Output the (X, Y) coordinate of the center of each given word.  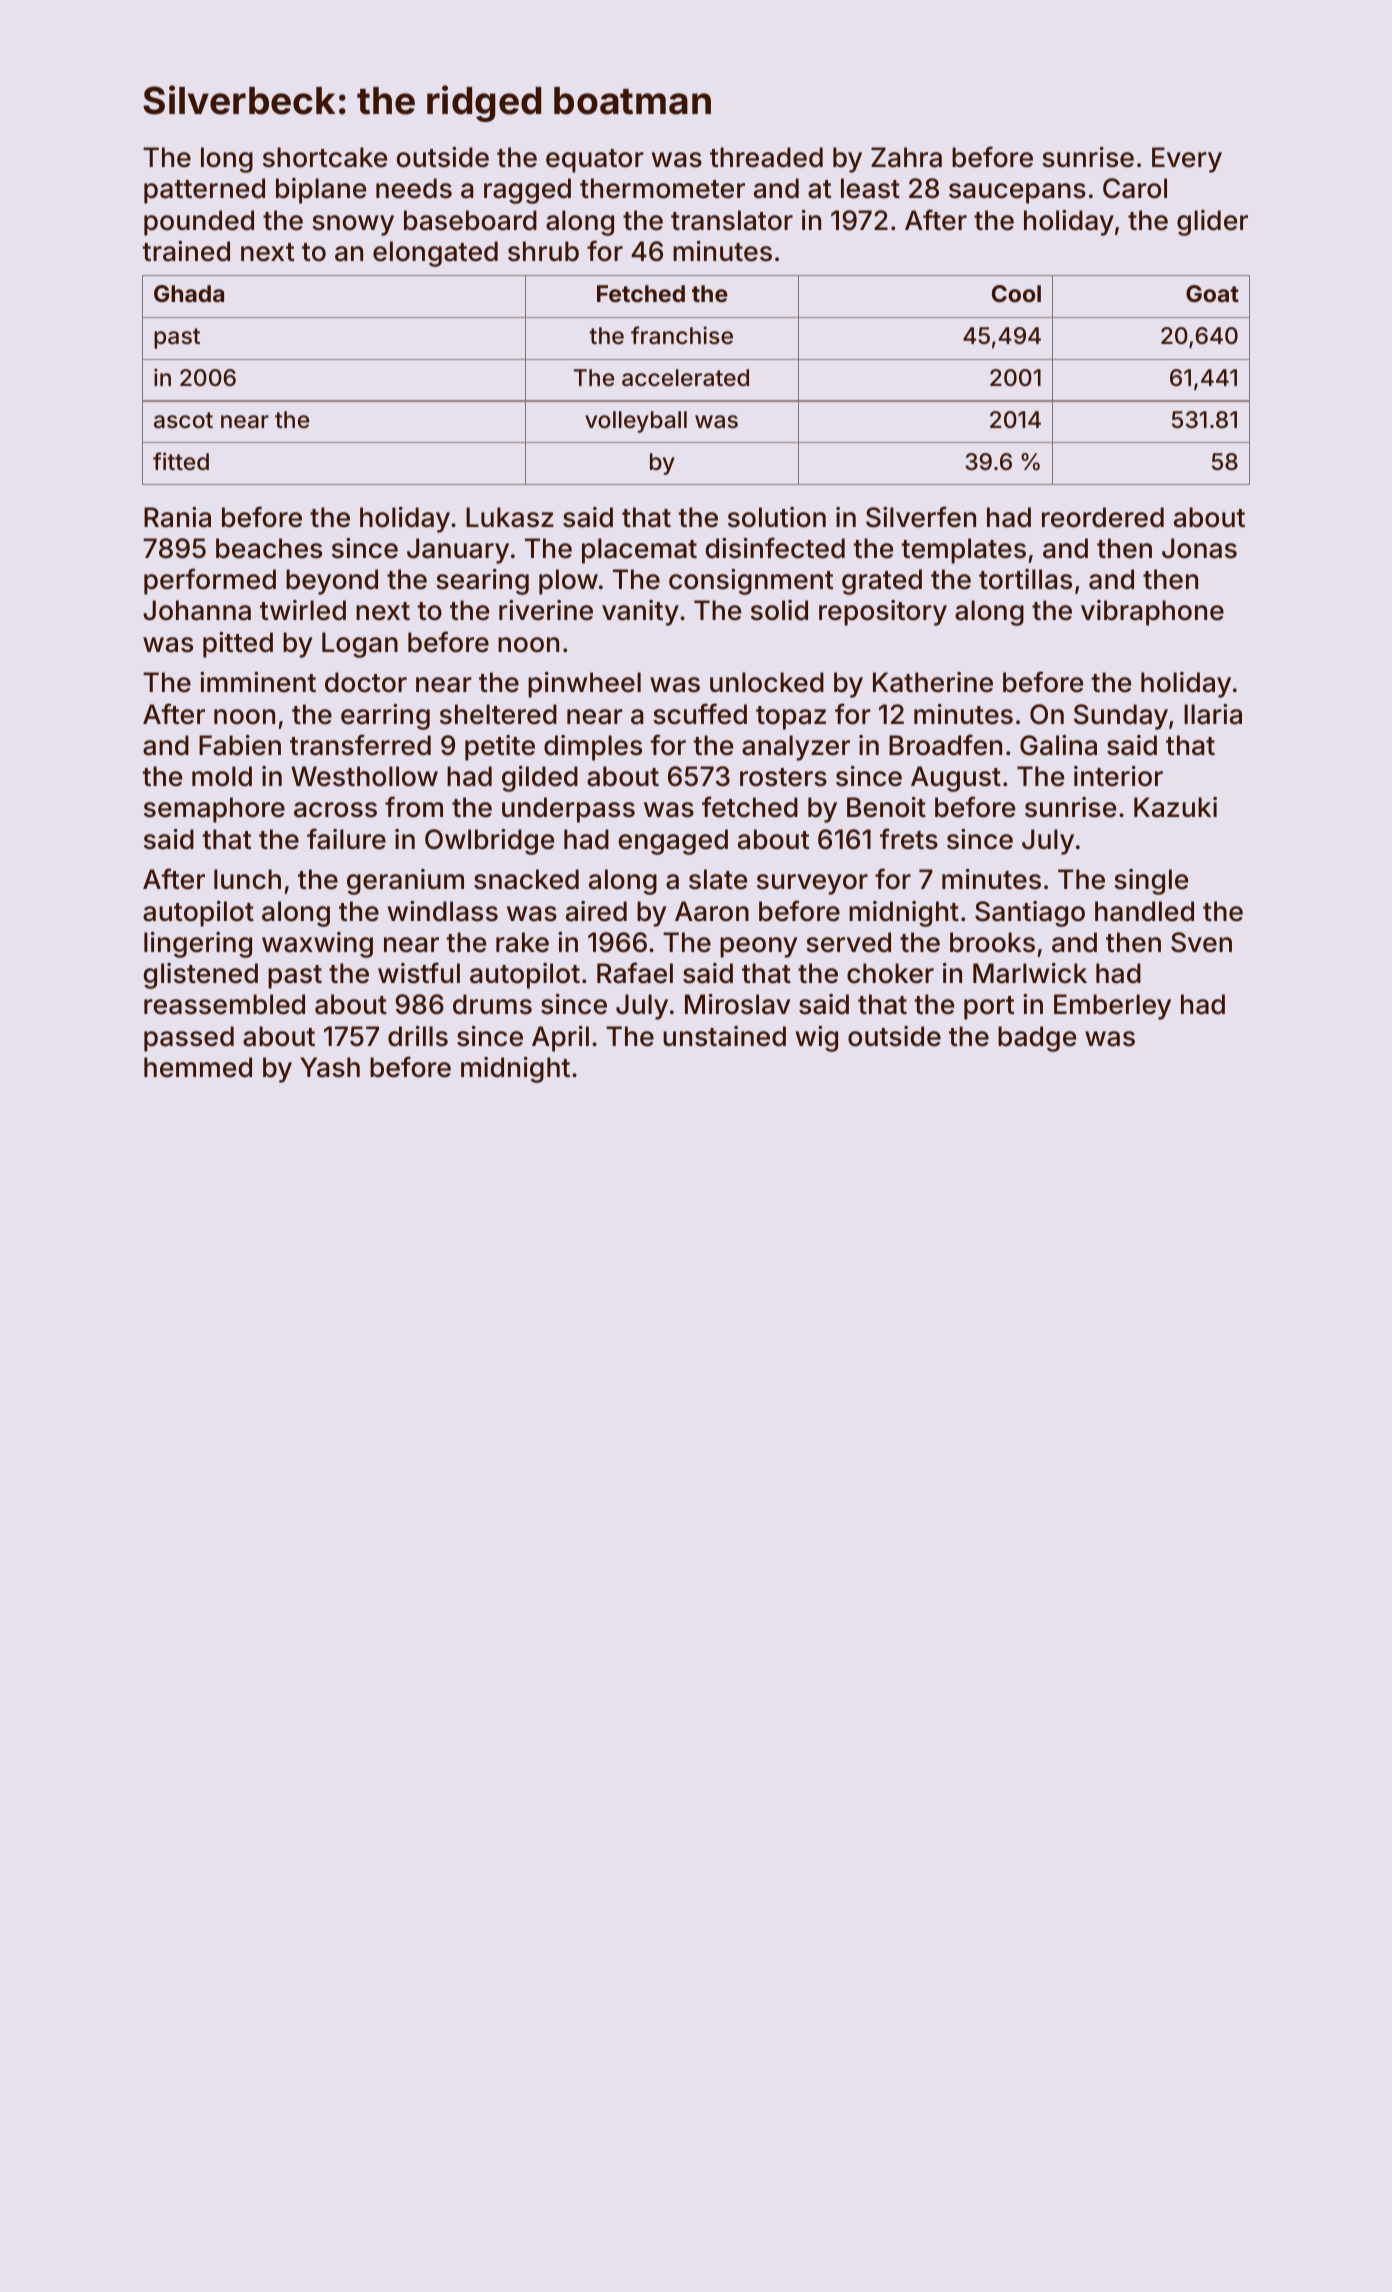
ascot (183, 420)
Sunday (1121, 717)
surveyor (812, 884)
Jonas (1199, 548)
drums (492, 1004)
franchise (682, 335)
